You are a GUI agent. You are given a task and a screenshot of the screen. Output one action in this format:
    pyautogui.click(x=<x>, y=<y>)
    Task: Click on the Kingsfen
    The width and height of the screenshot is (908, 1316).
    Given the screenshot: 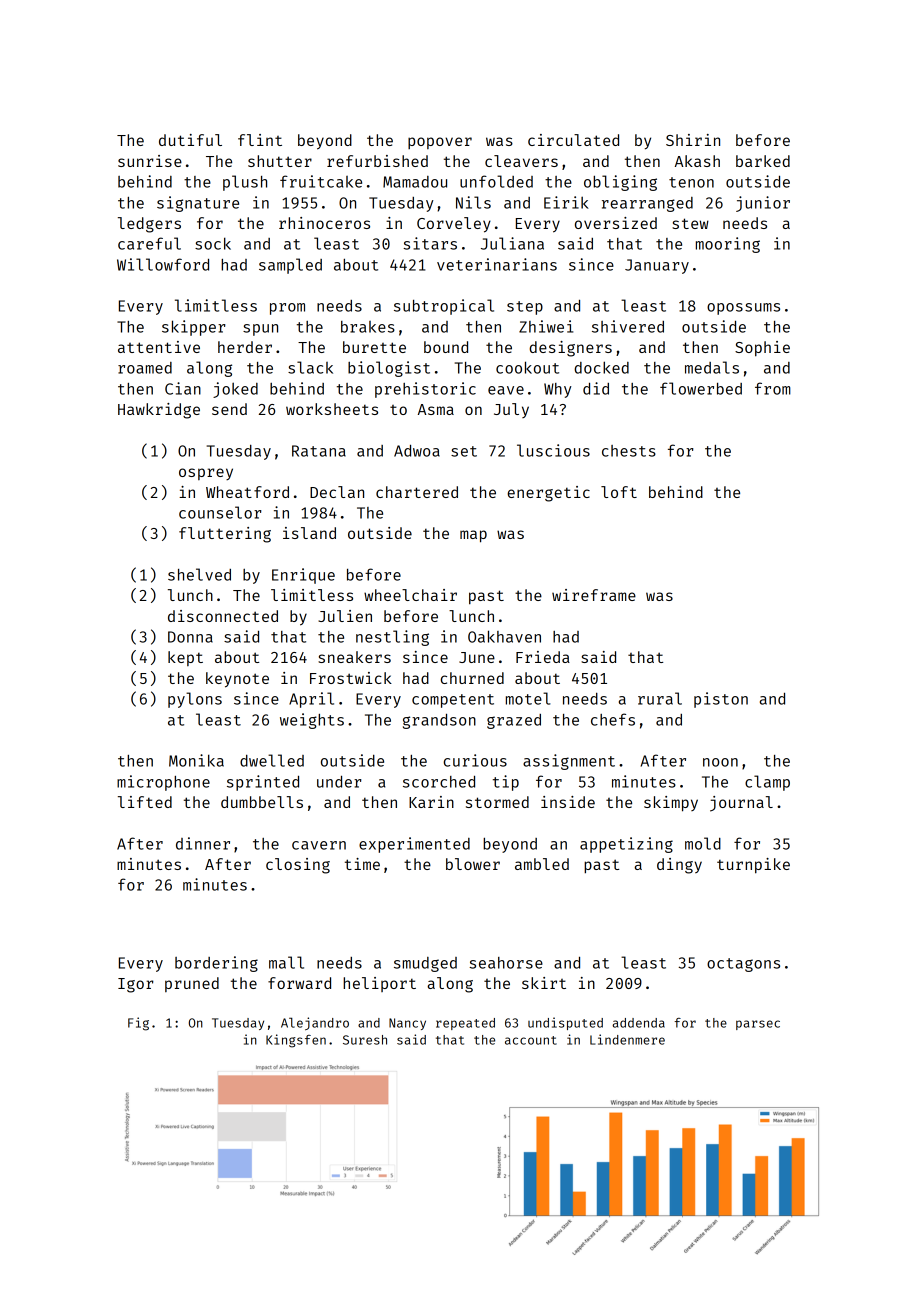 What is the action you would take?
    pyautogui.click(x=296, y=1041)
